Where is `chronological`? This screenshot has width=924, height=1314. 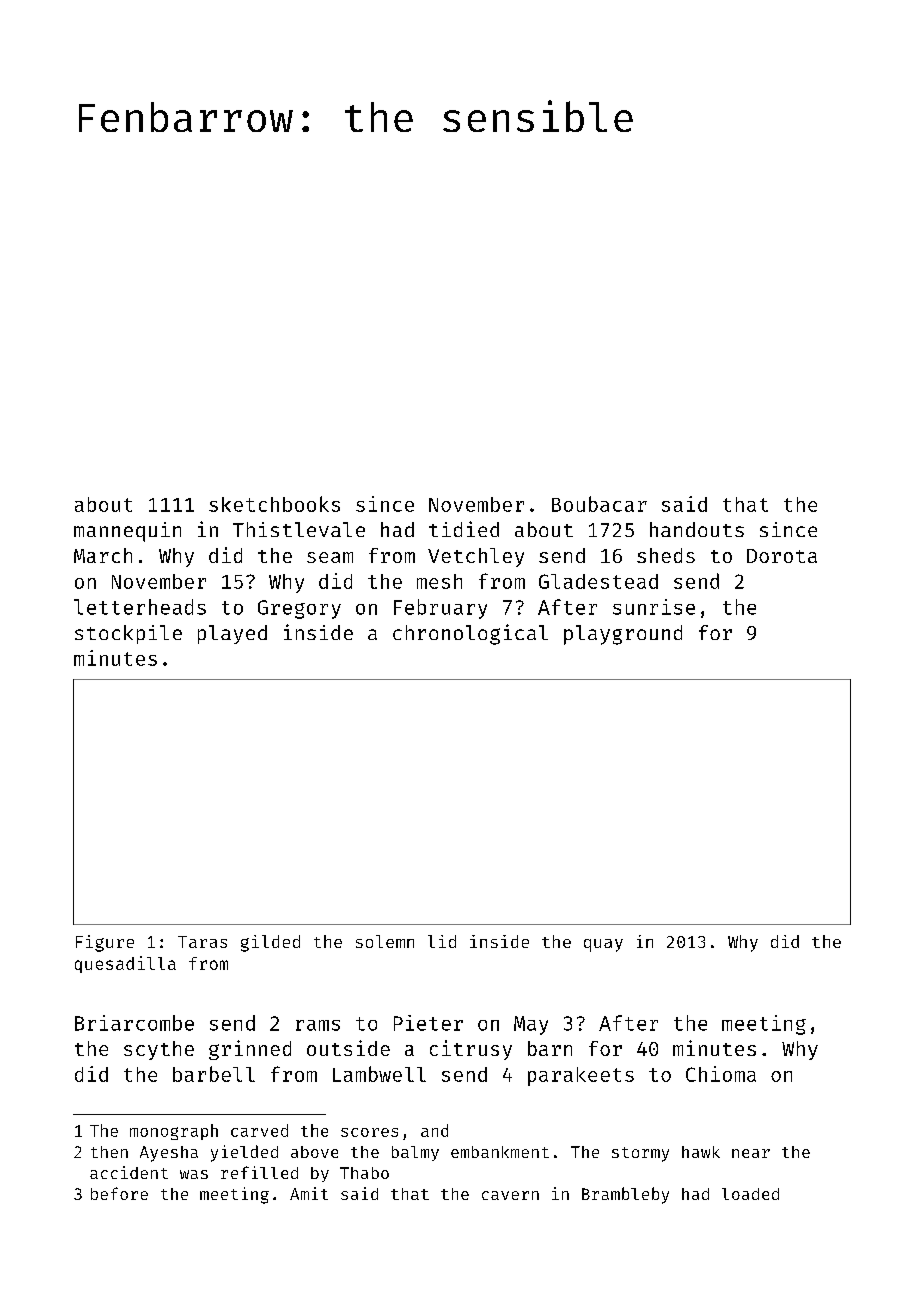 chronological is located at coordinates (470, 634).
